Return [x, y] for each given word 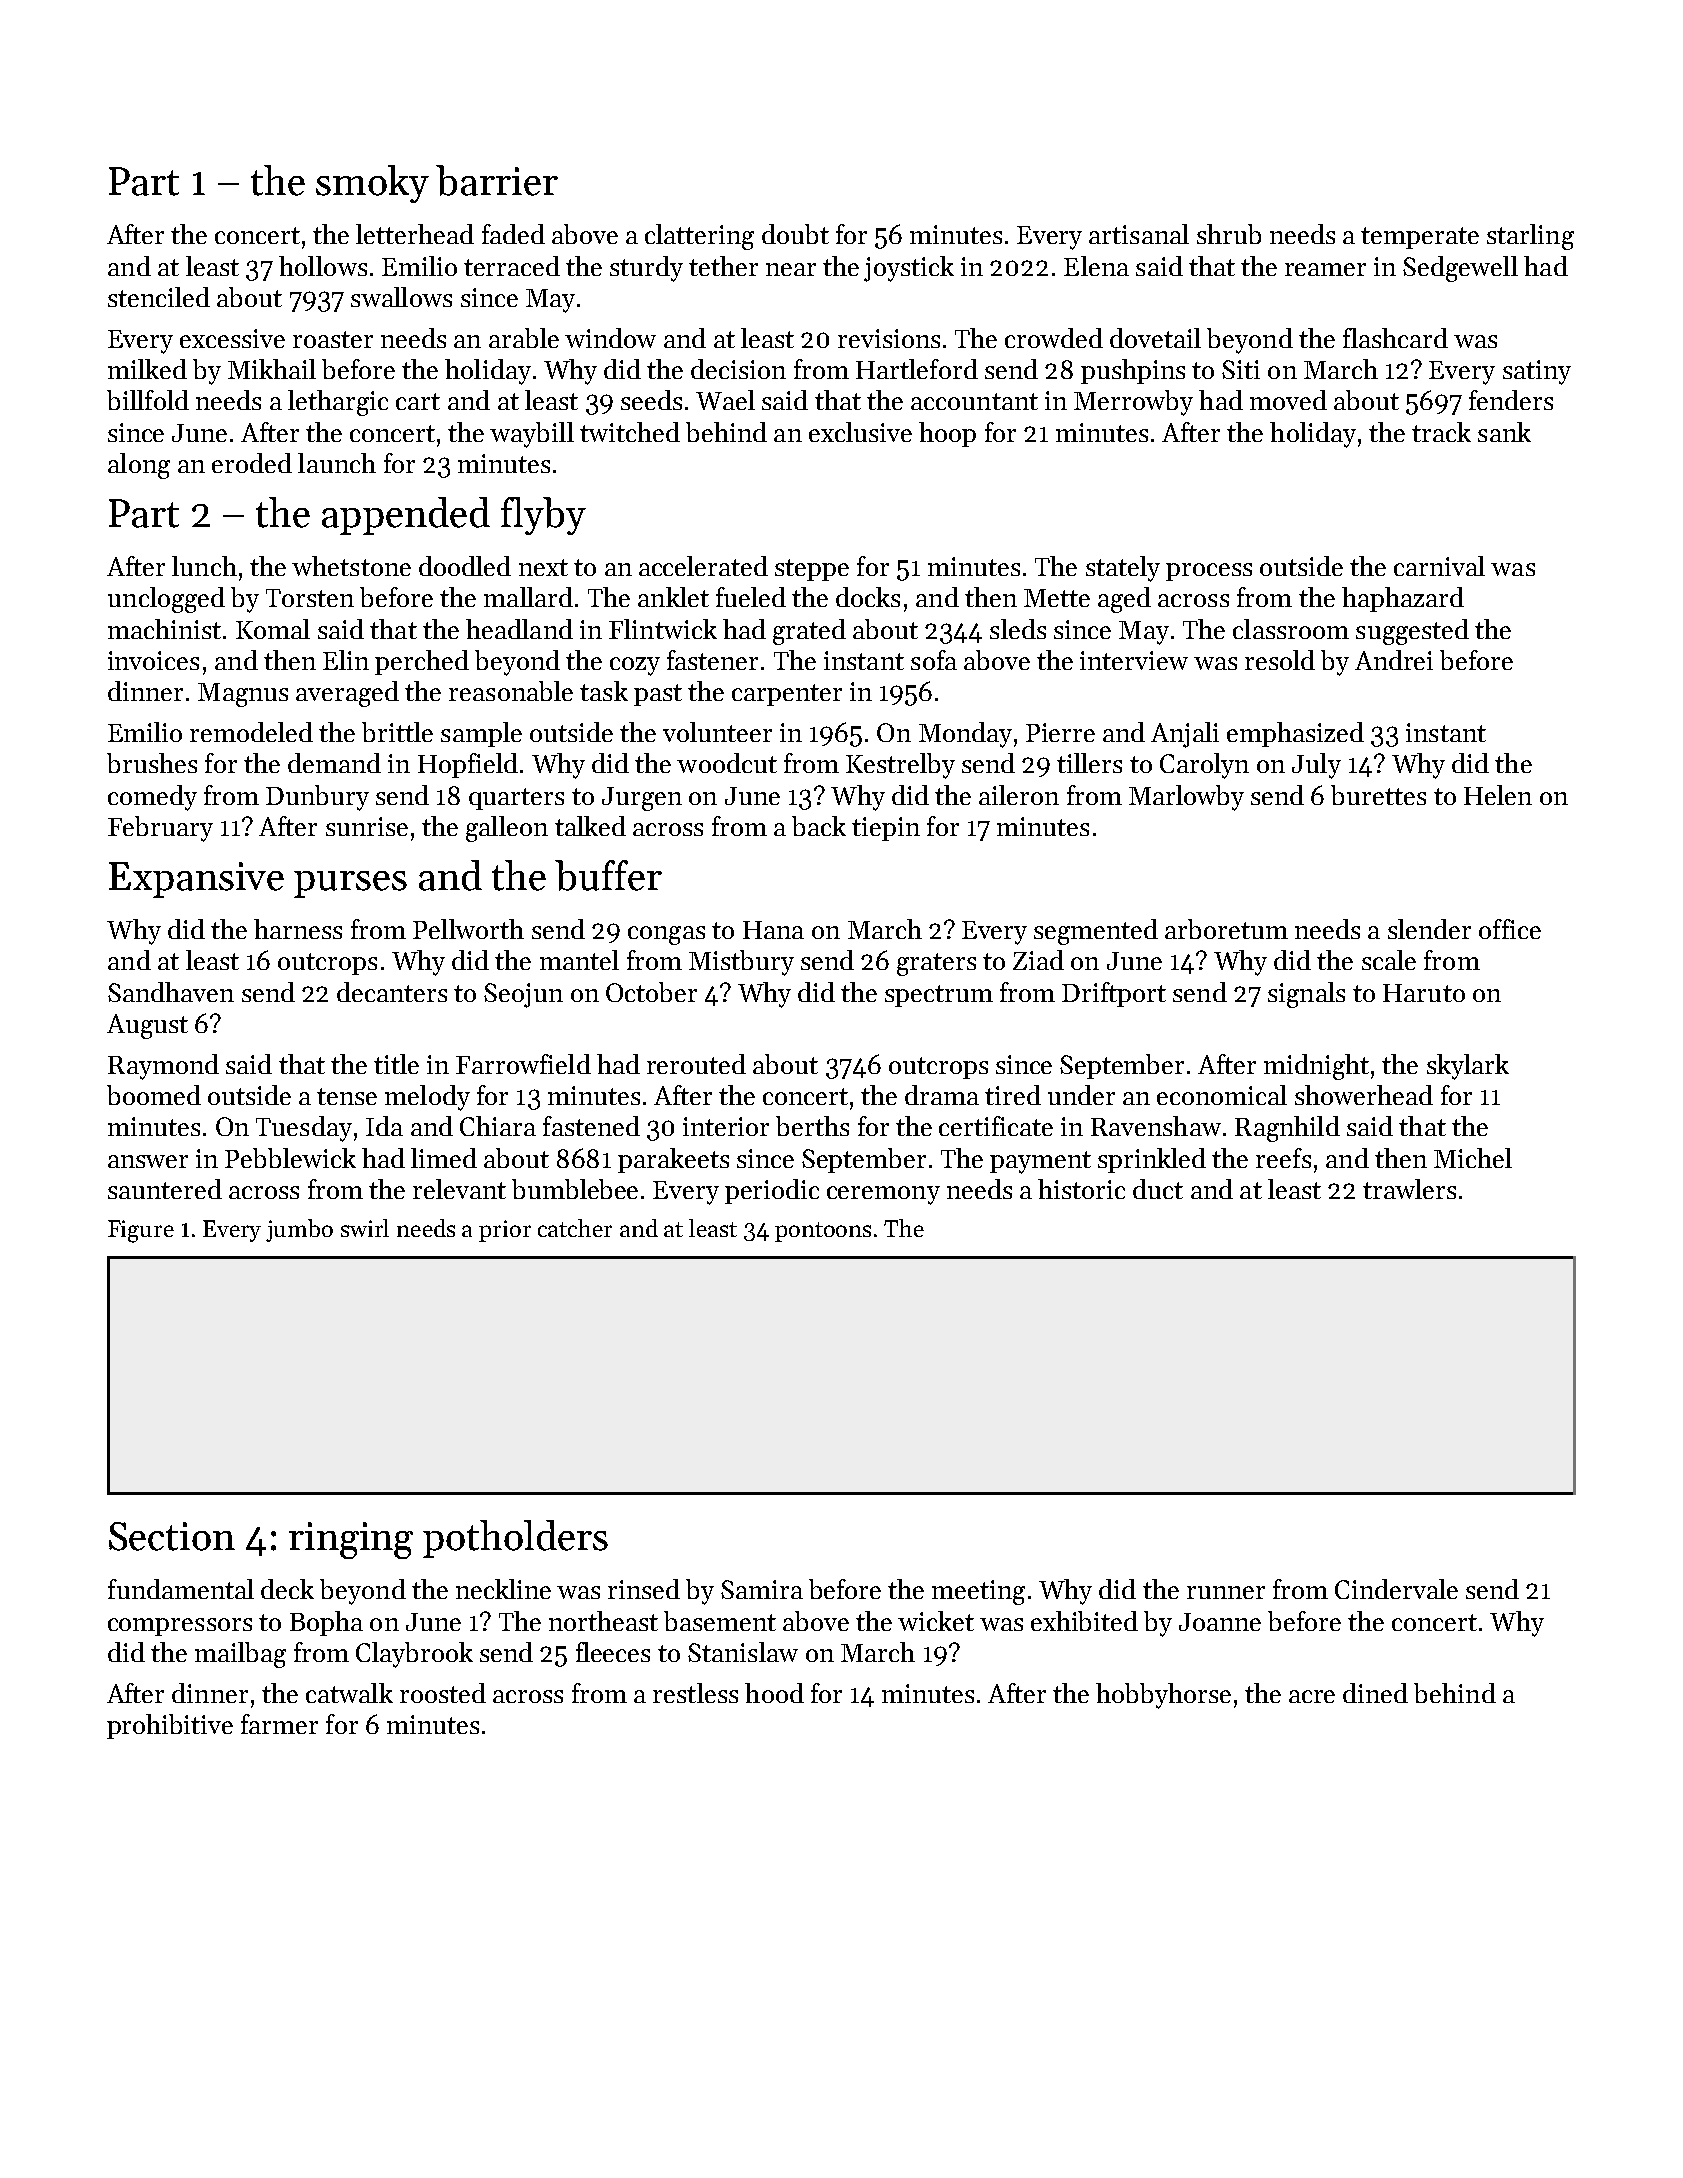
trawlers [1409, 1189]
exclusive [860, 432]
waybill [532, 435]
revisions [889, 338]
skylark [1468, 1067]
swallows [401, 297]
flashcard [1395, 338]
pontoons [823, 1232]
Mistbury [741, 963]
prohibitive [170, 1726]
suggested [1412, 632]
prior [505, 1231]
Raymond [163, 1067]
